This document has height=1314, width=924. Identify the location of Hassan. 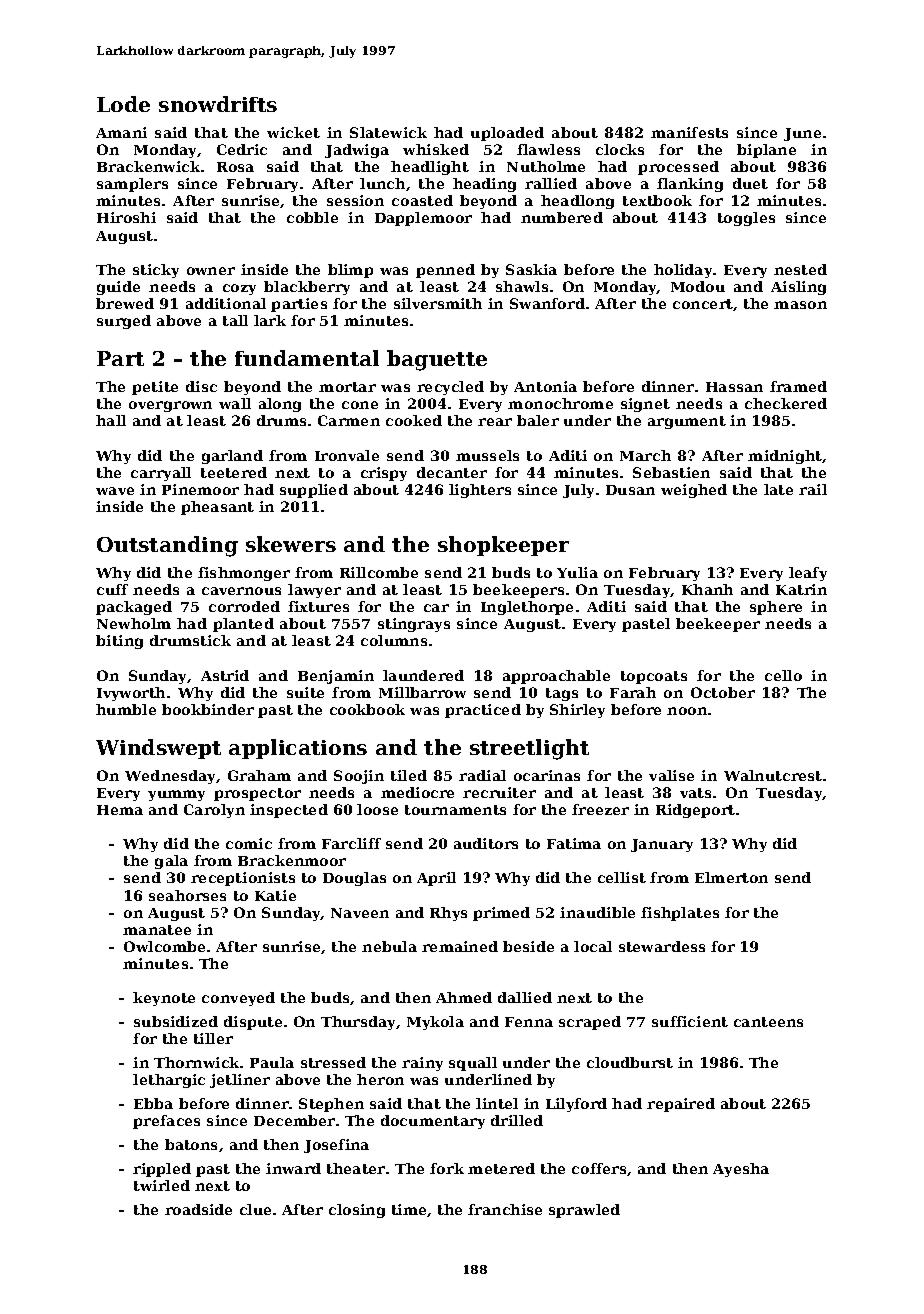
(734, 387).
